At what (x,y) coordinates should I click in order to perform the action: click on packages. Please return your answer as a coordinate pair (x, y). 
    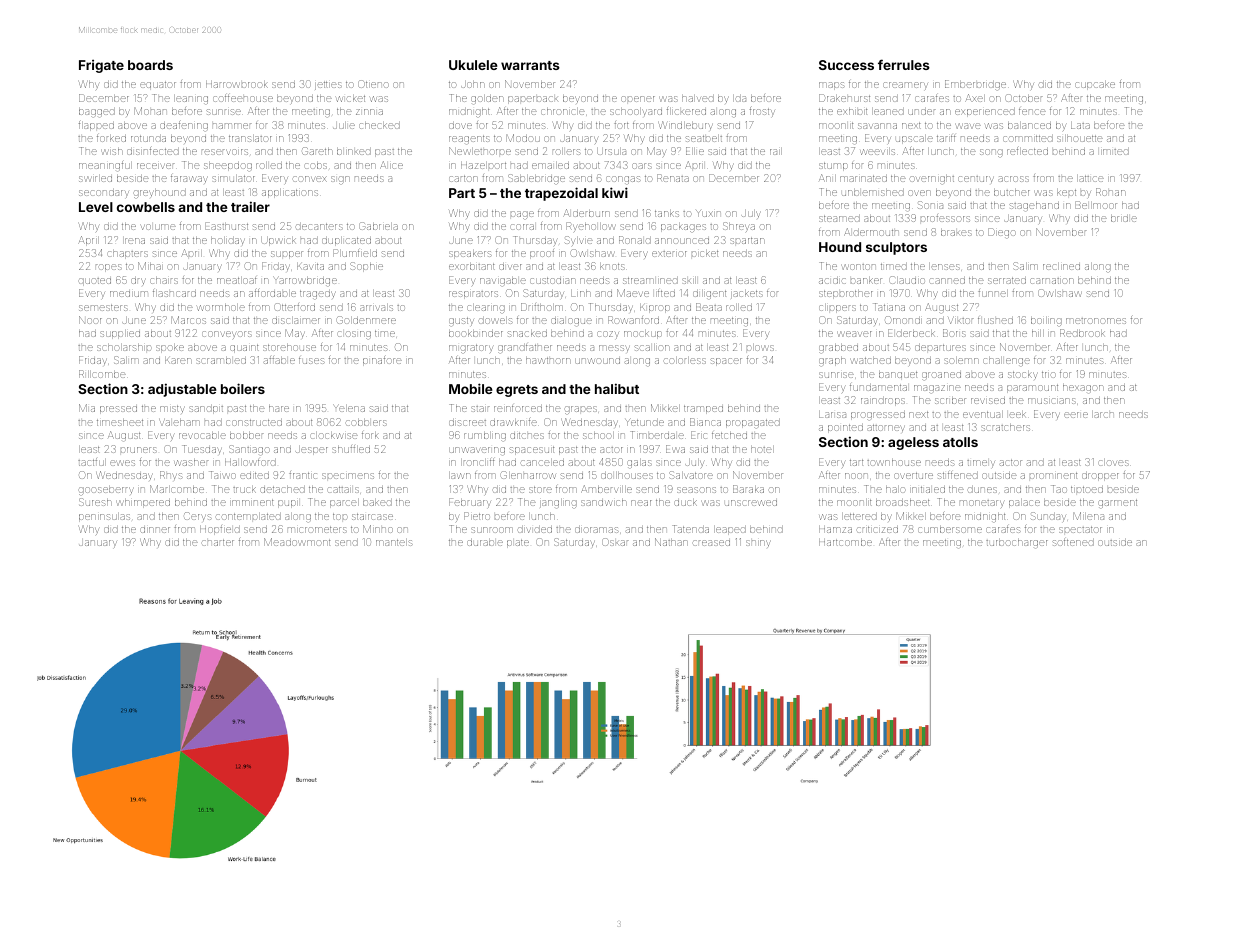
    Looking at the image, I should click on (683, 227).
